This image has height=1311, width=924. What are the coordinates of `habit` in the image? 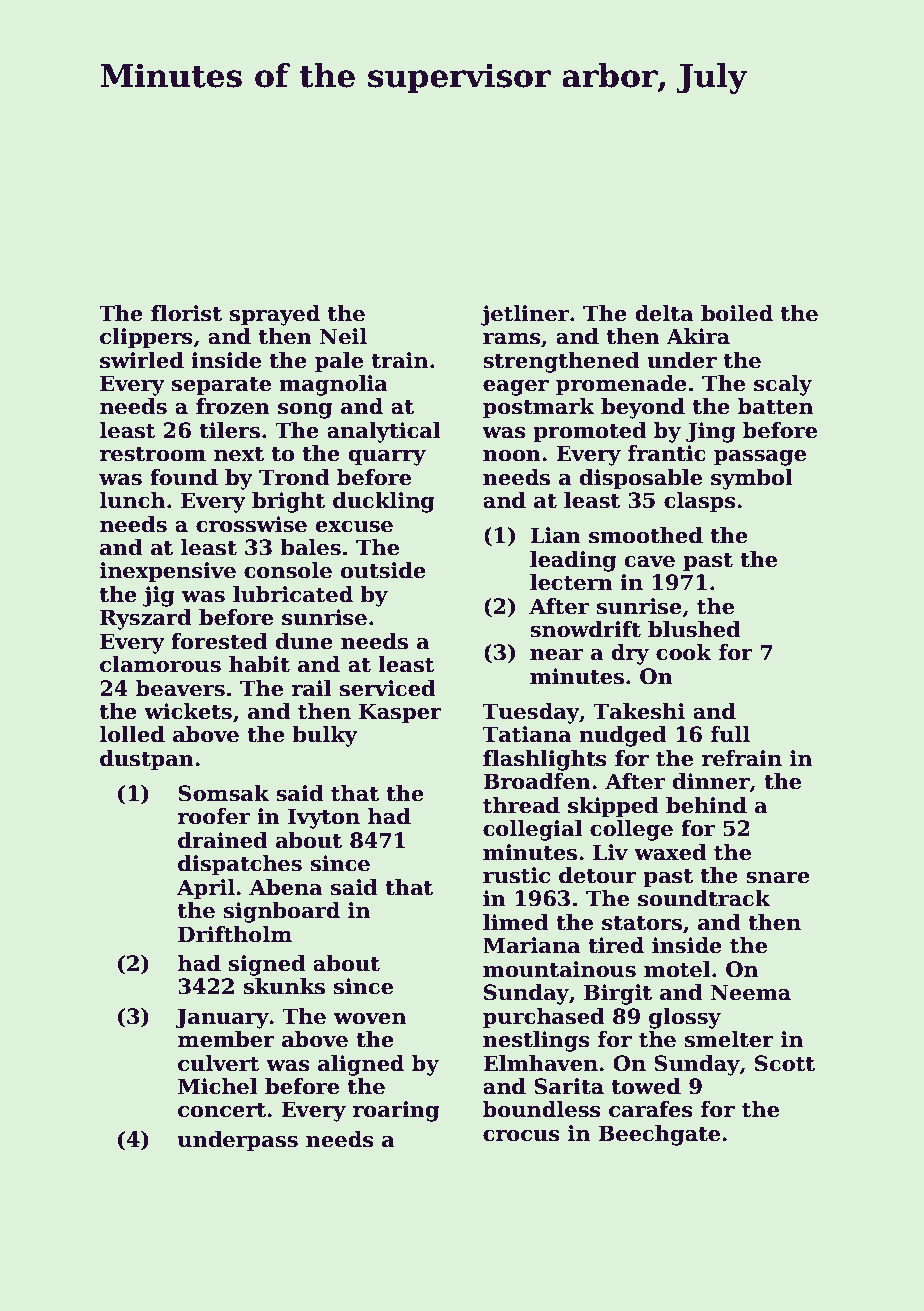 It's located at (259, 664).
